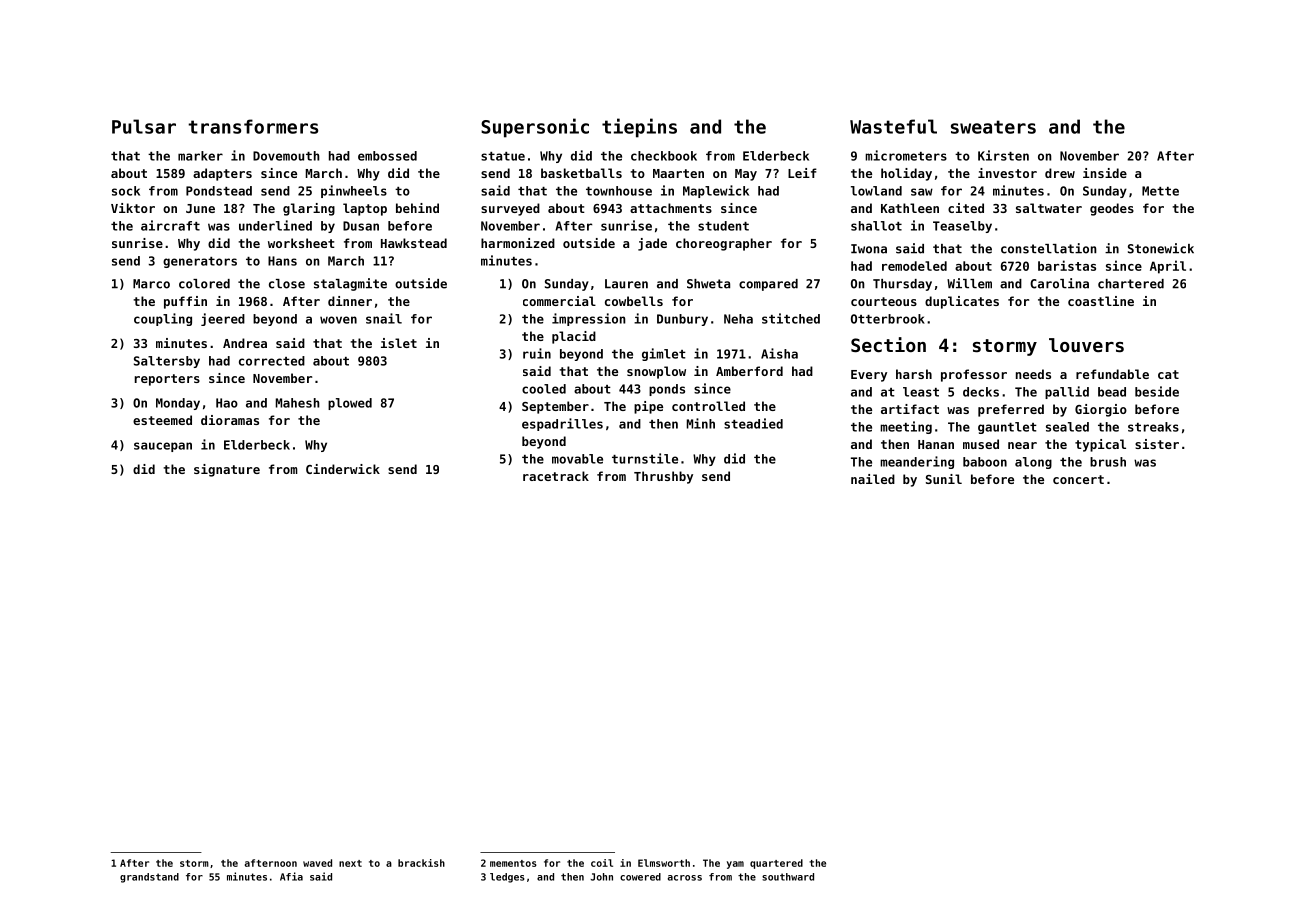 This screenshot has width=1308, height=924. I want to click on Cinderwick, so click(343, 469).
